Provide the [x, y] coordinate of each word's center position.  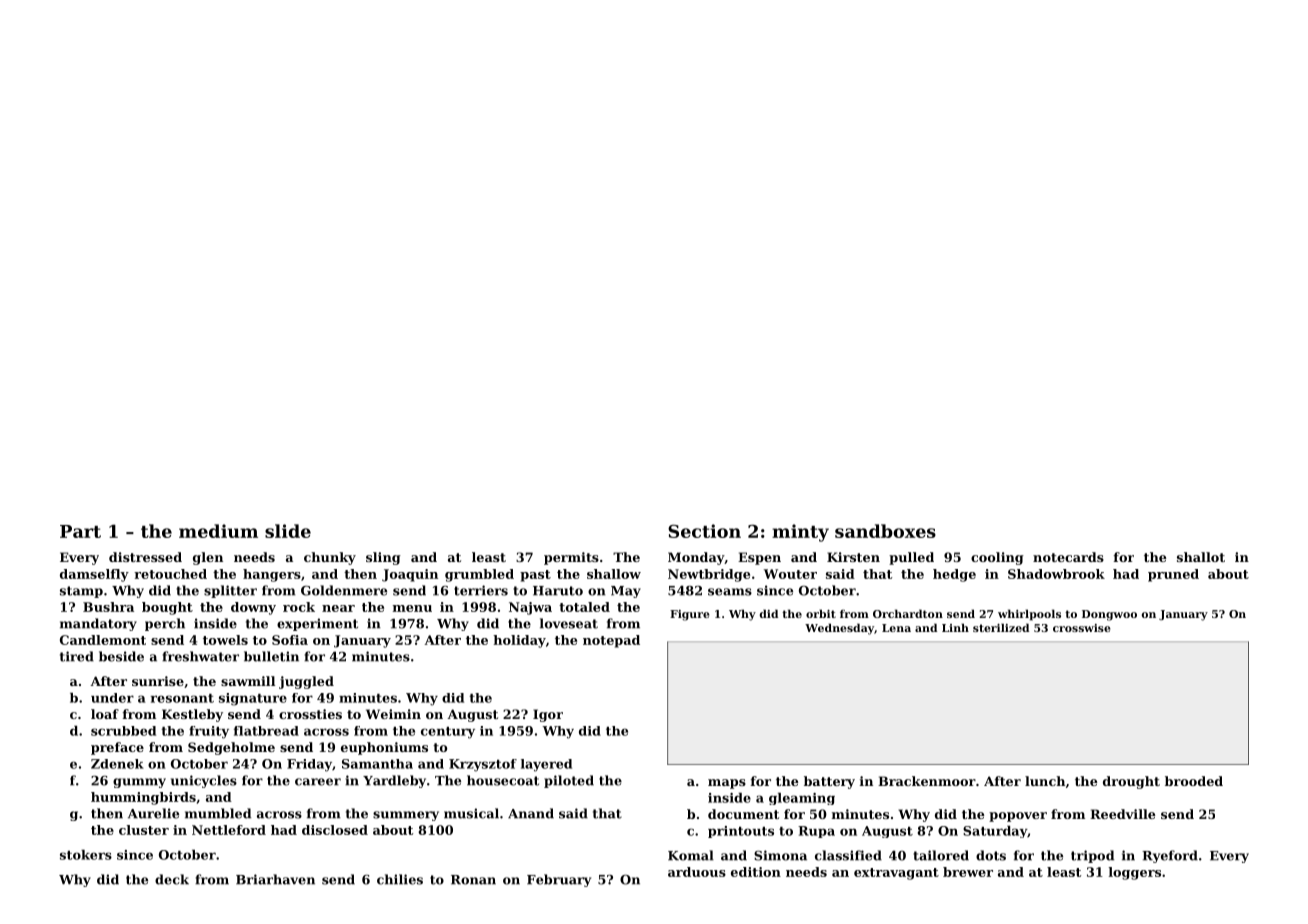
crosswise [1082, 628]
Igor [548, 715]
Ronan [473, 880]
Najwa [530, 608]
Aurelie [153, 813]
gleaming [802, 799]
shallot [1201, 557]
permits [571, 558]
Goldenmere [344, 590]
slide [288, 531]
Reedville [1122, 814]
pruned [1173, 575]
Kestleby [192, 715]
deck [172, 879]
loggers [1135, 873]
